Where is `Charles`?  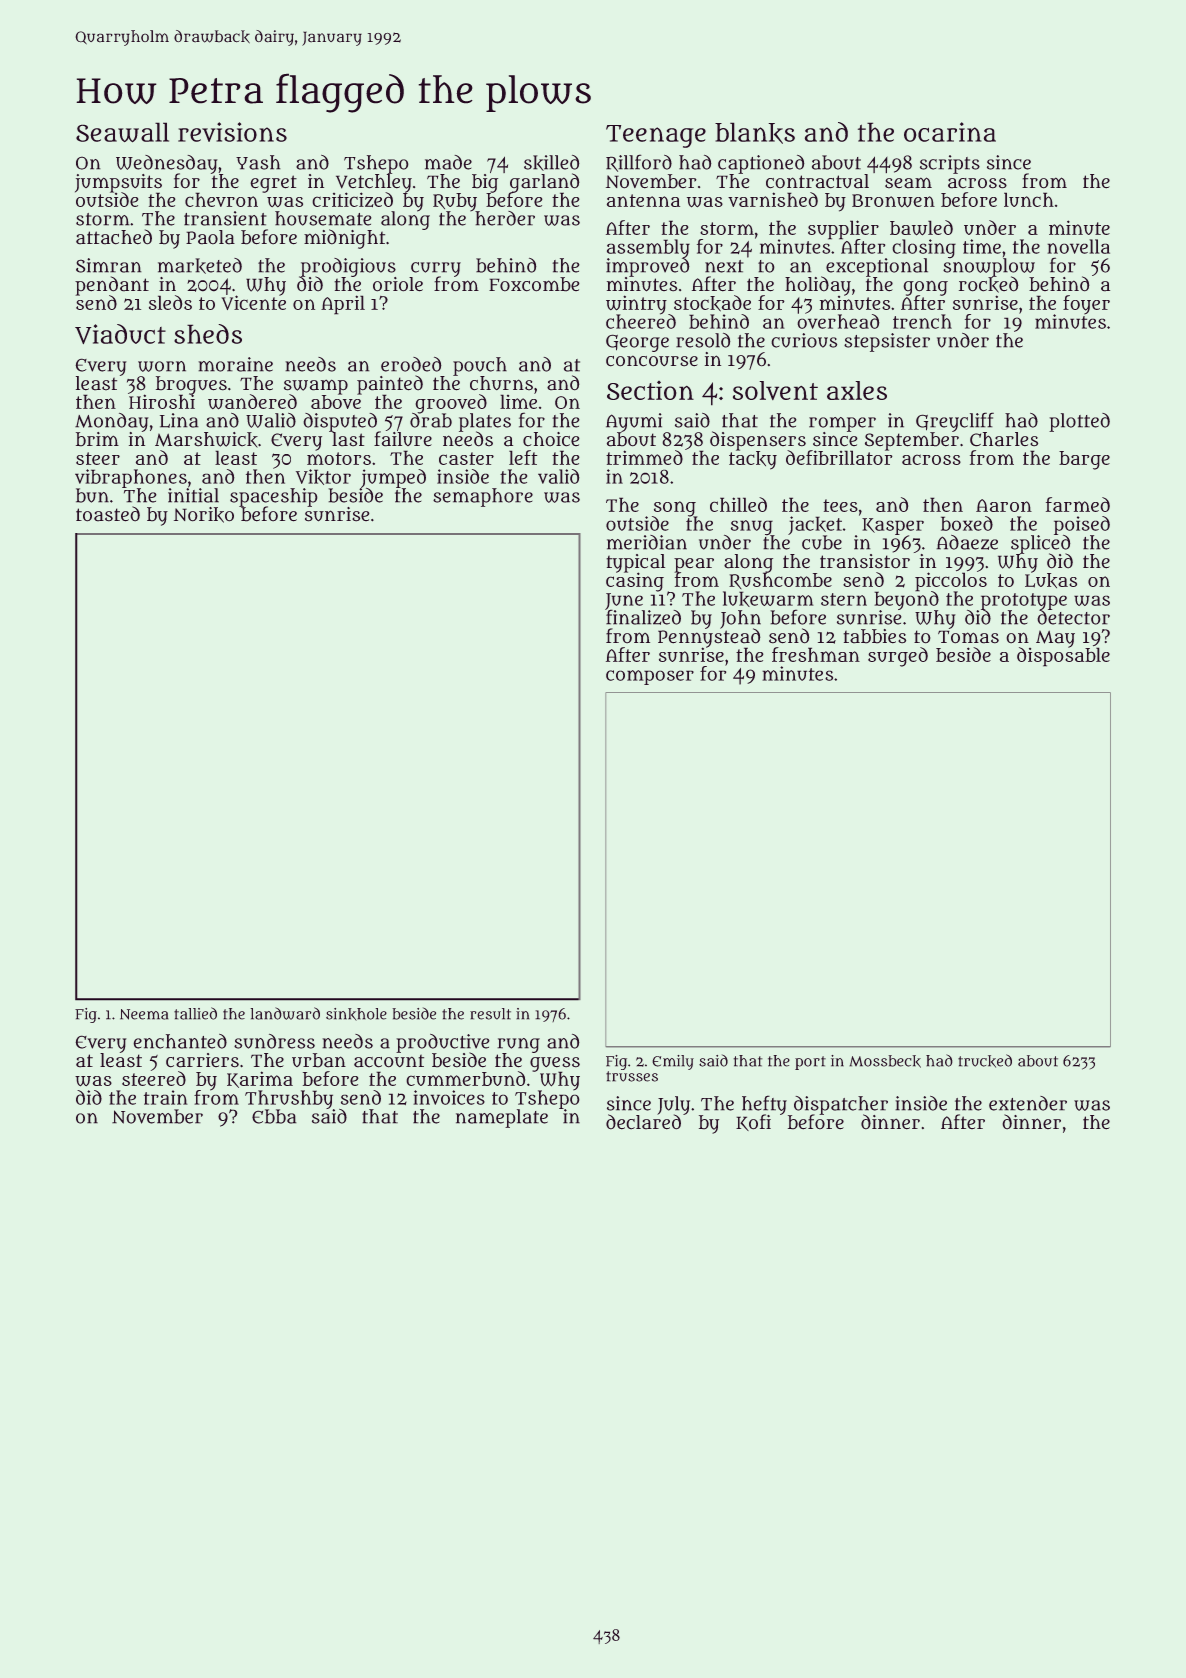
Charles is located at coordinates (1004, 439).
